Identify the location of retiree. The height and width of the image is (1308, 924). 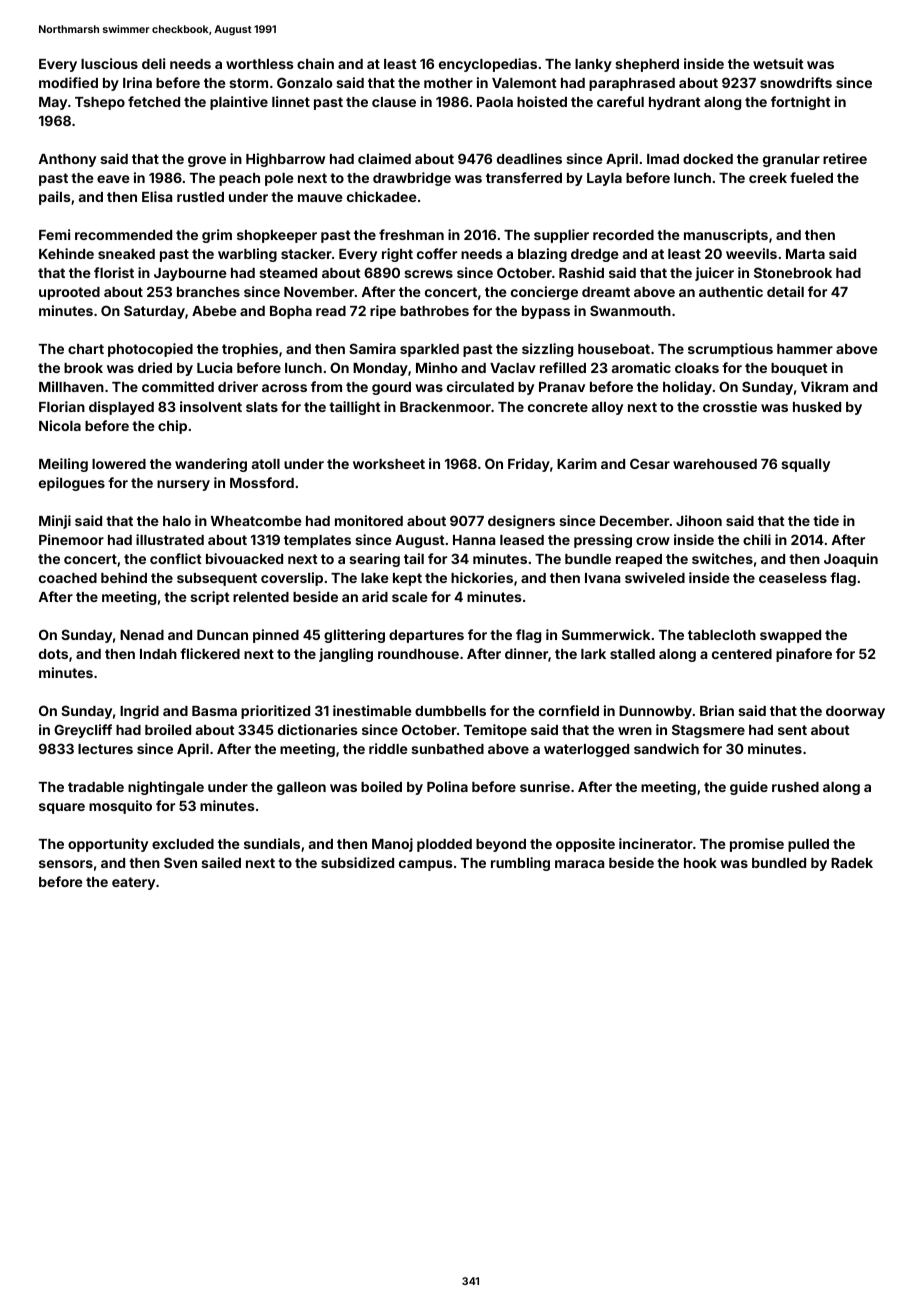
(845, 158).
